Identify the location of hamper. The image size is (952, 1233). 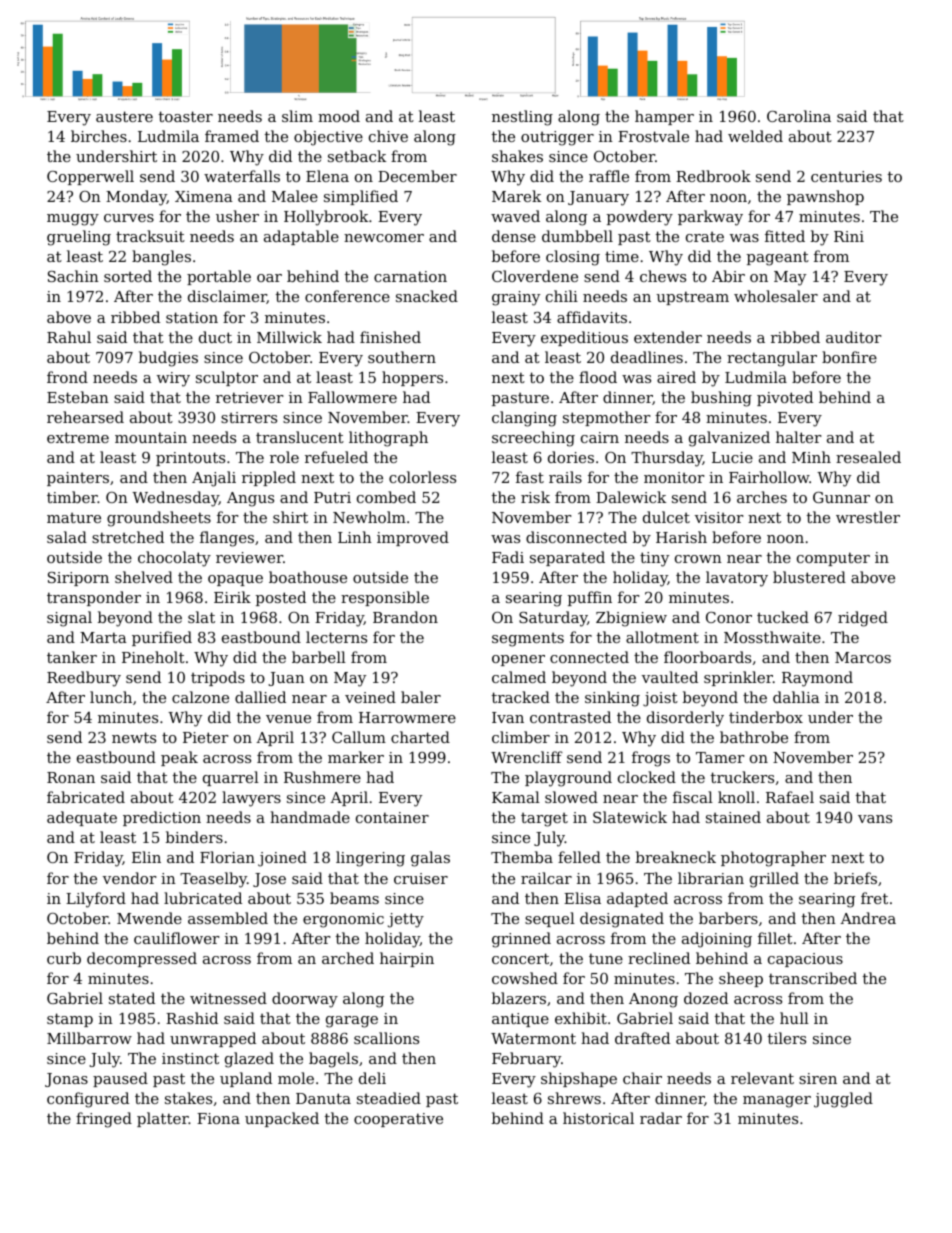
(664, 117).
